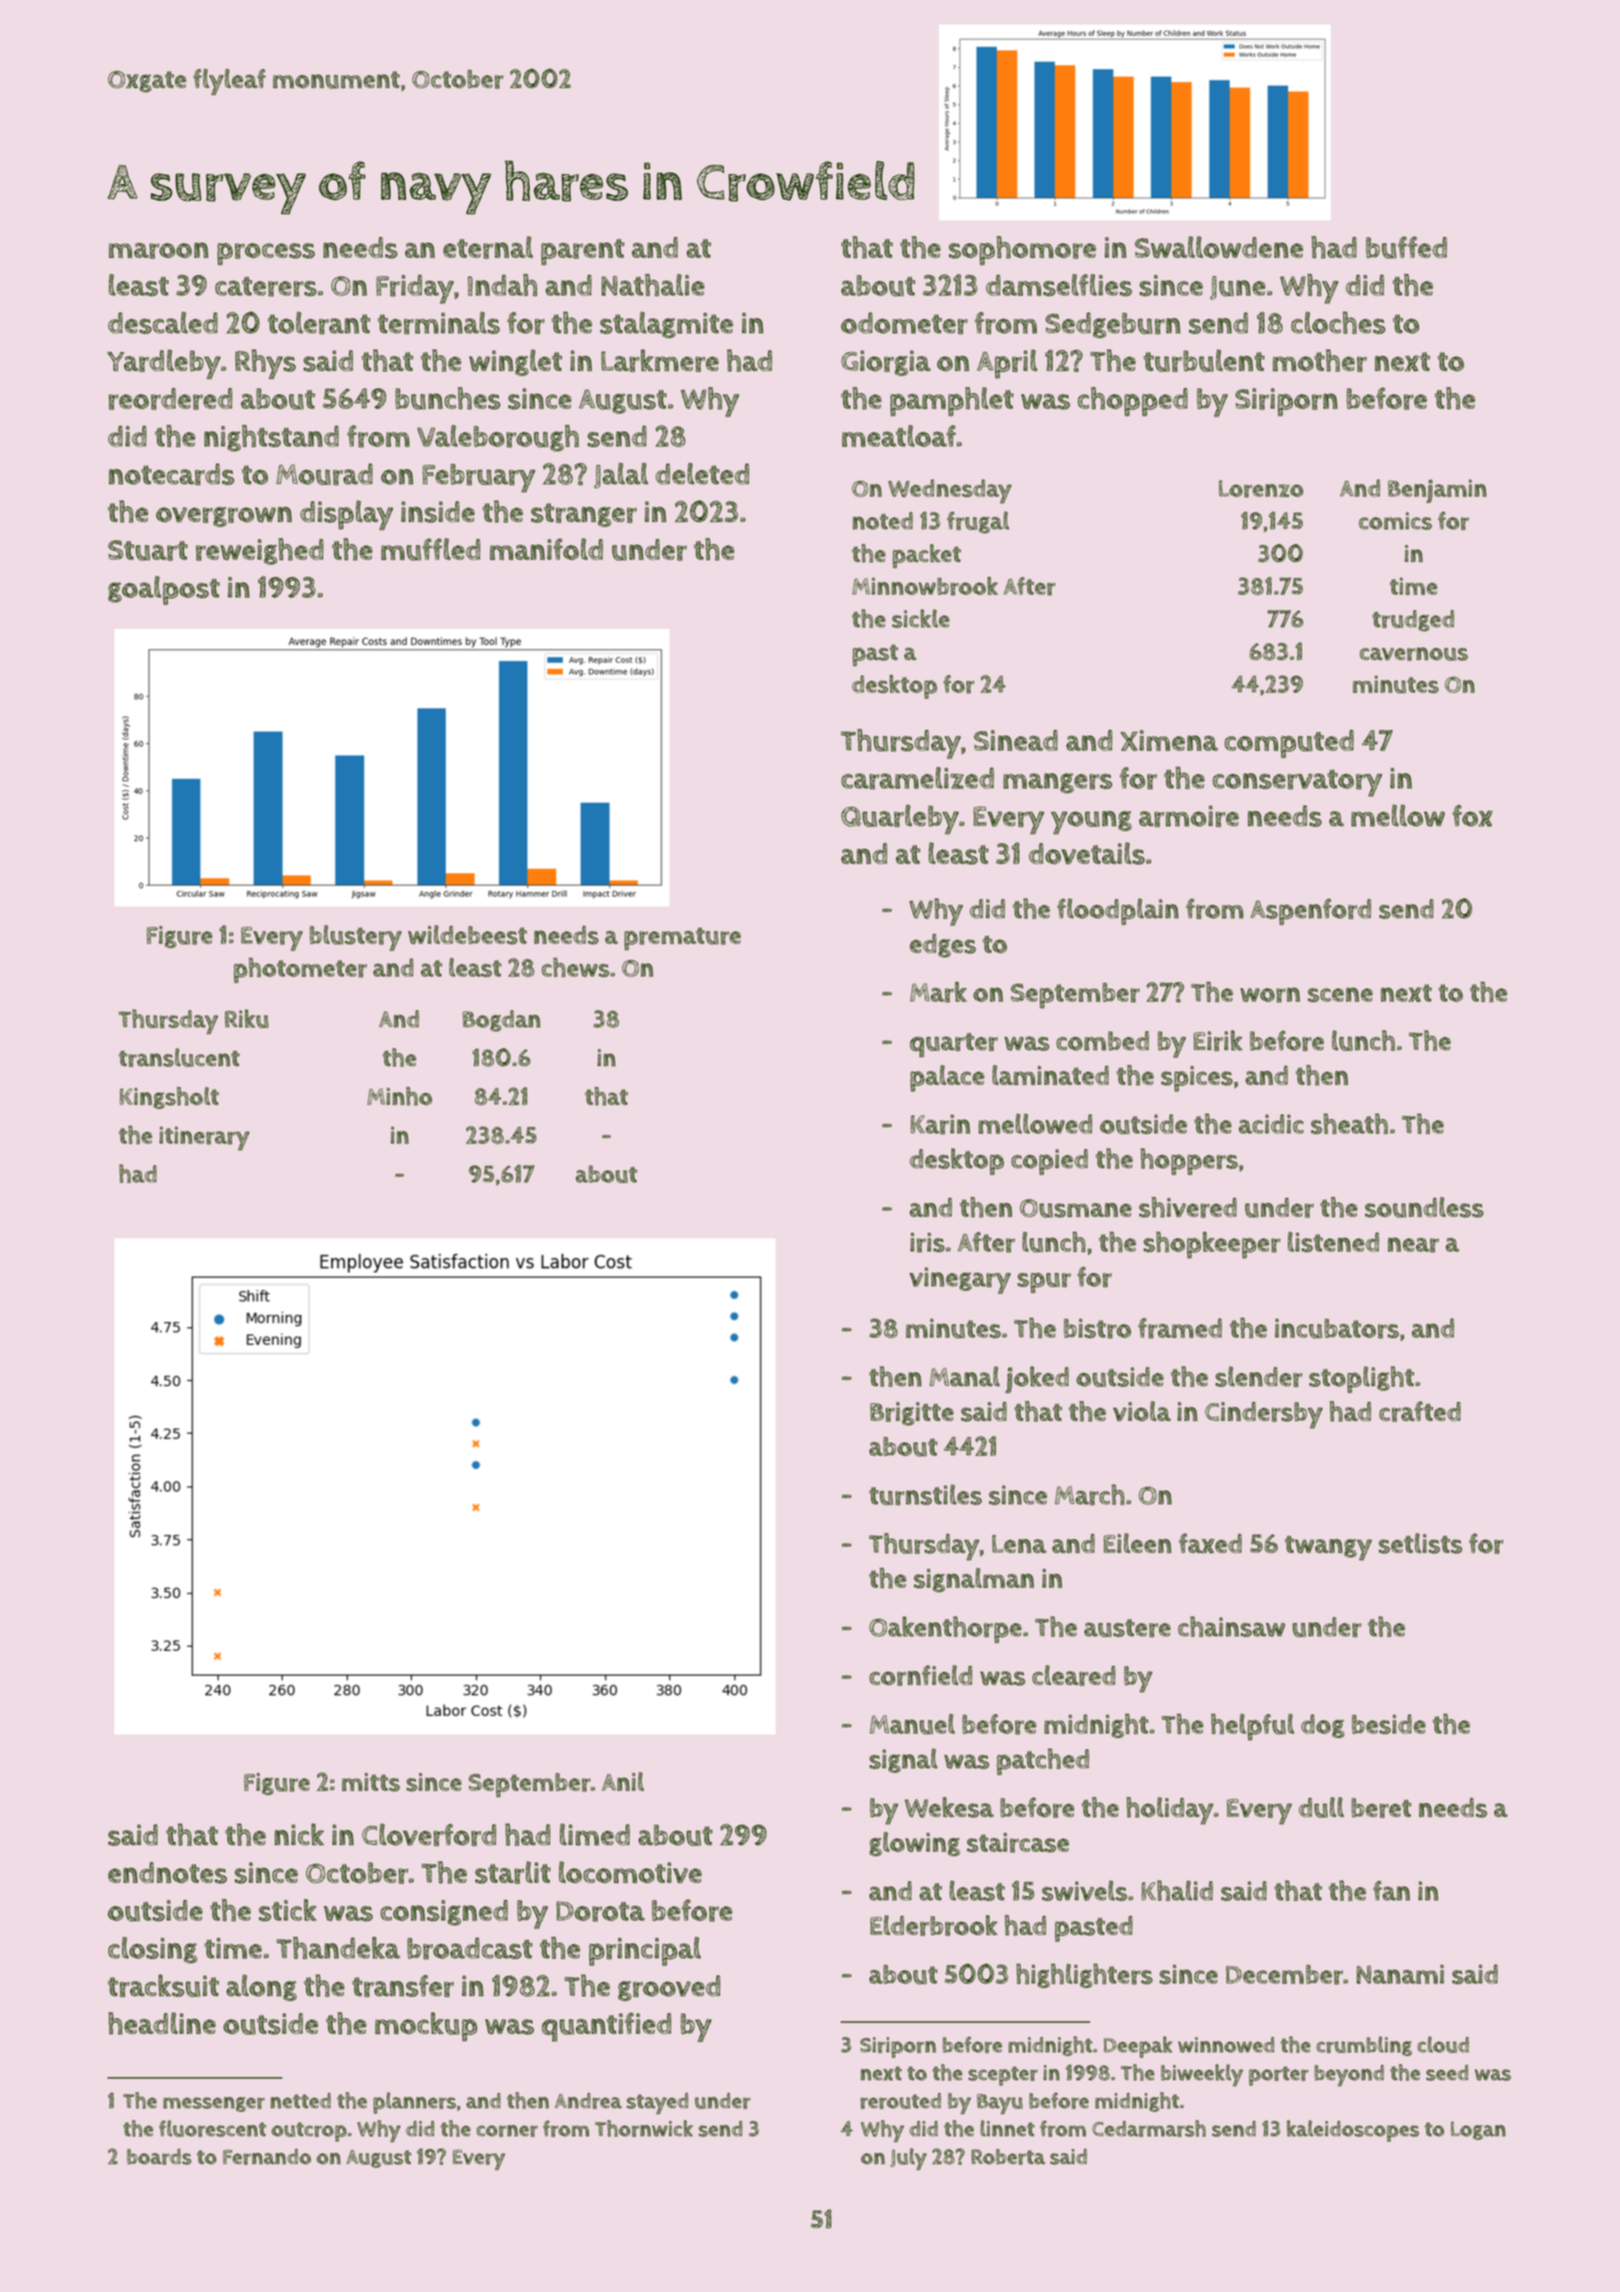 The width and height of the screenshot is (1620, 2292). What do you see at coordinates (204, 1138) in the screenshot?
I see `itinerary` at bounding box center [204, 1138].
